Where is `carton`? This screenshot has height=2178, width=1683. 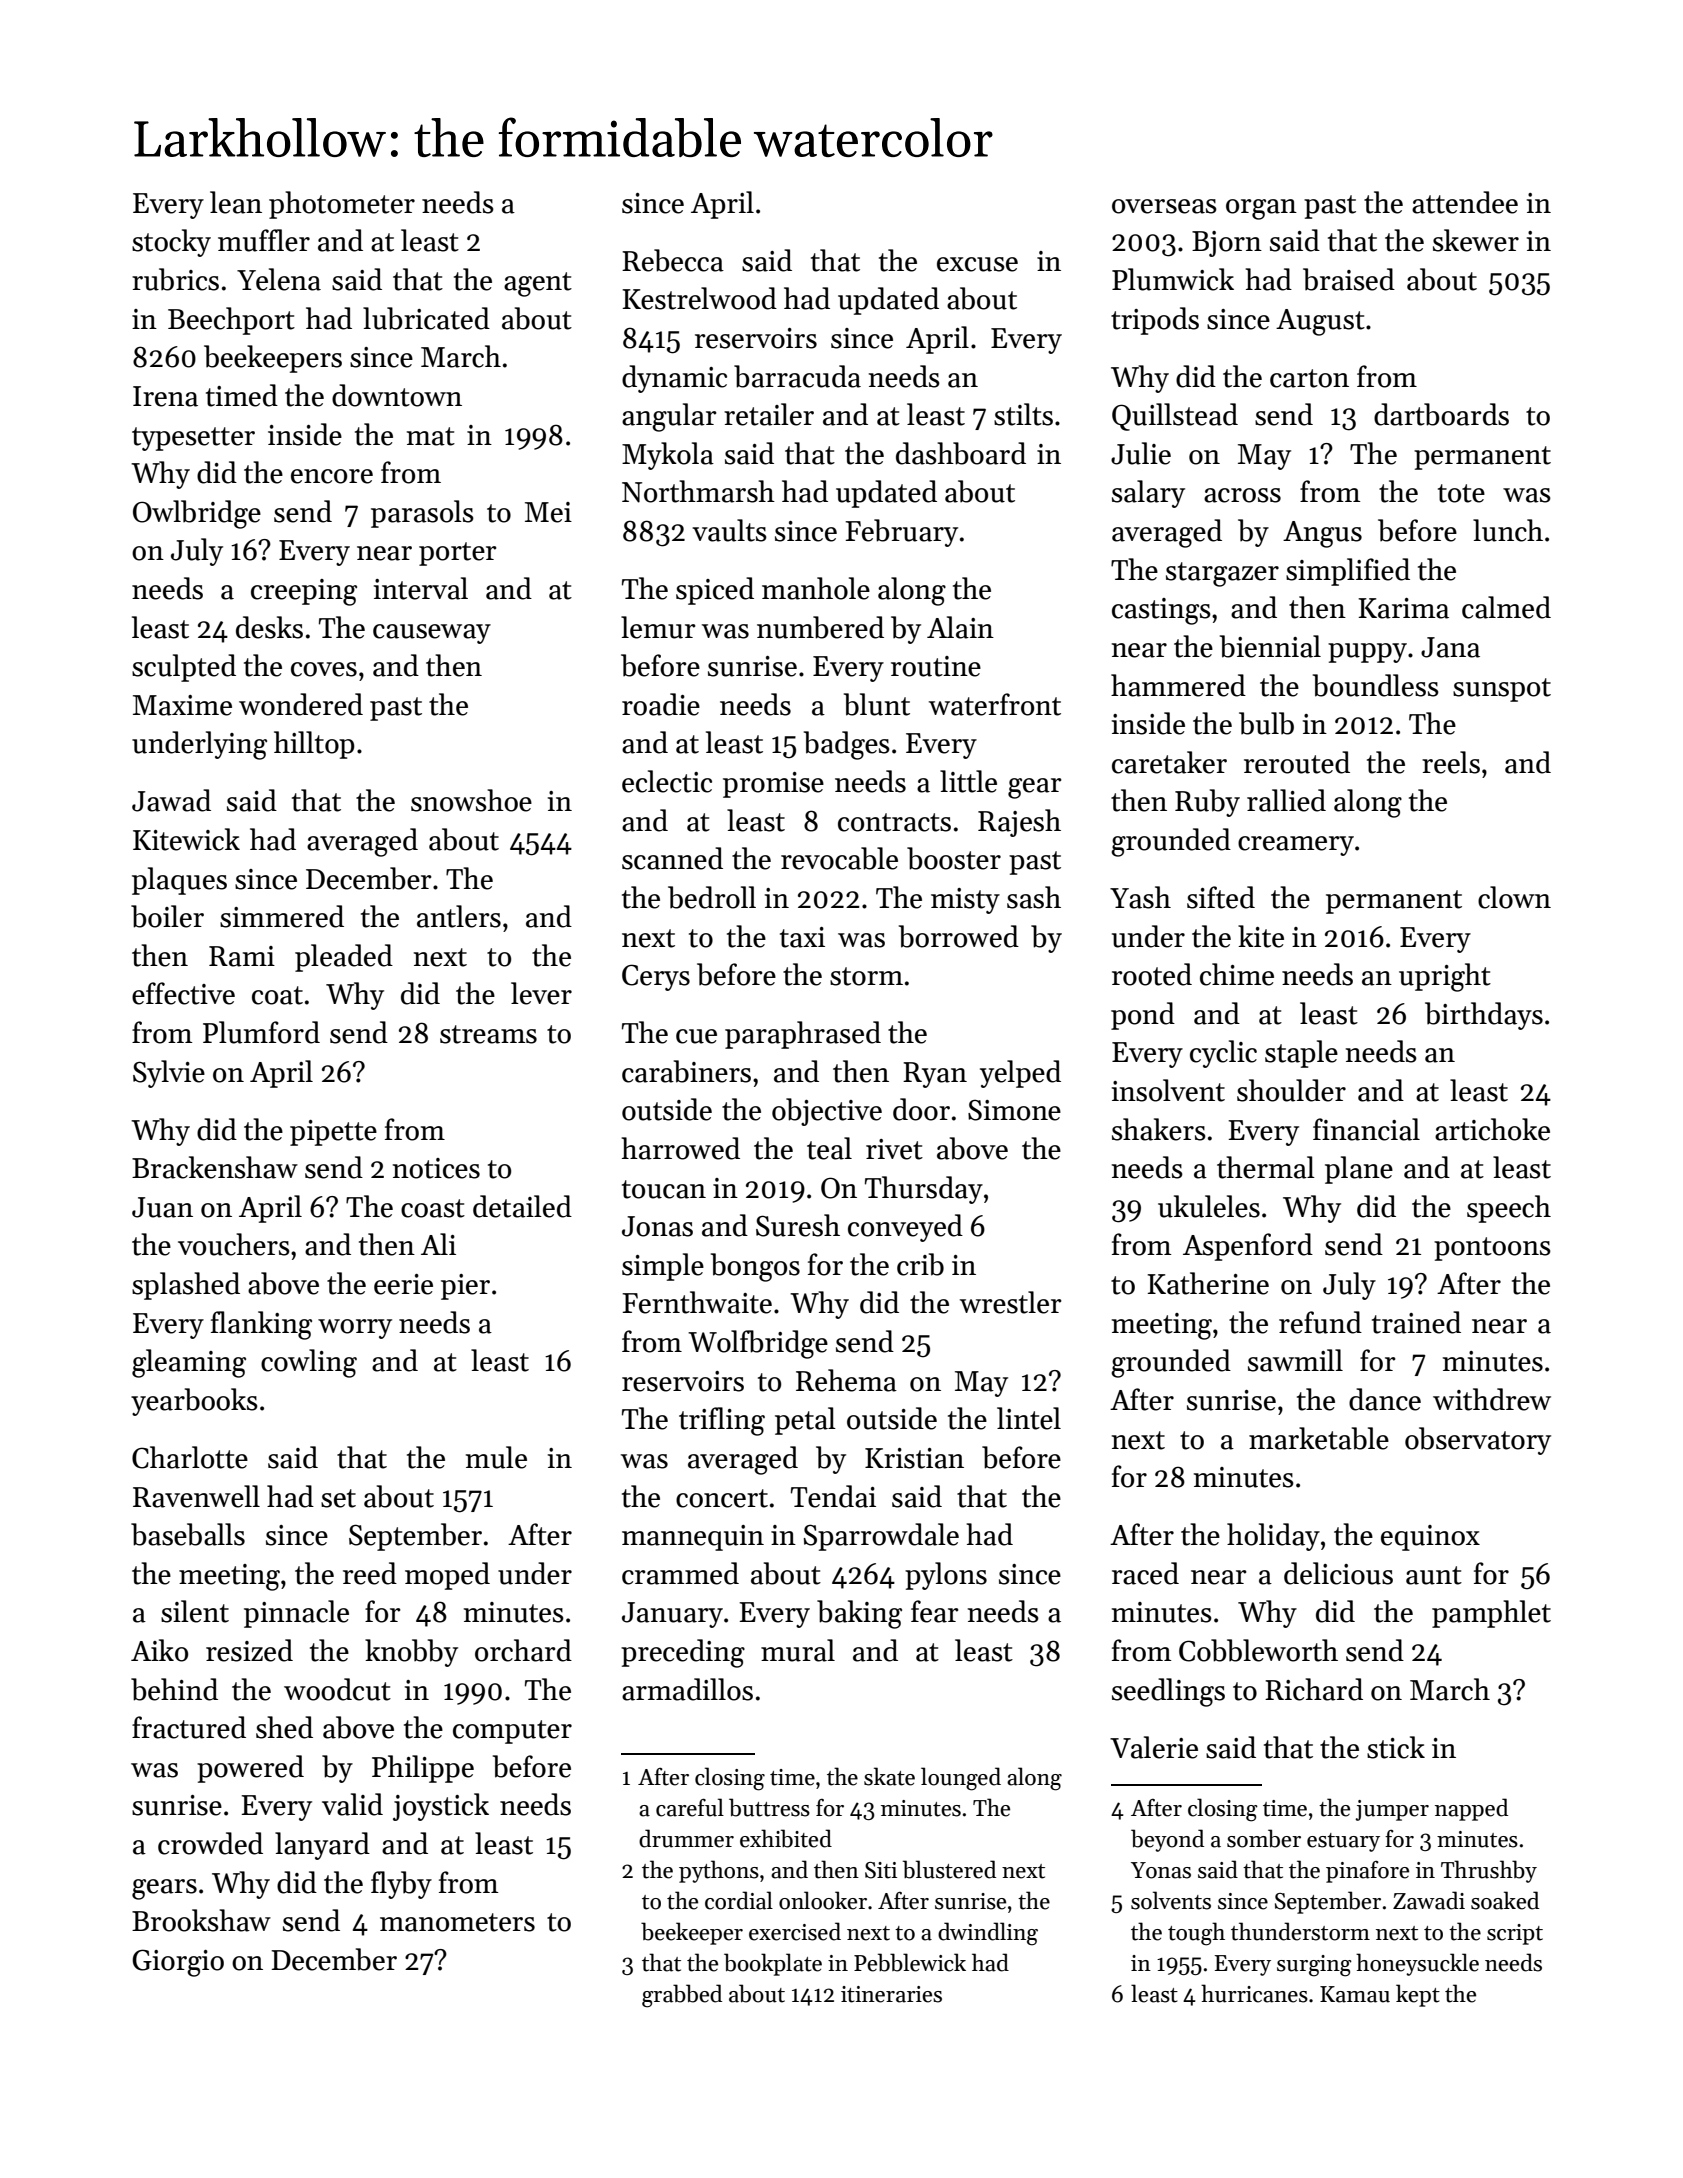
carton is located at coordinates (1309, 378).
